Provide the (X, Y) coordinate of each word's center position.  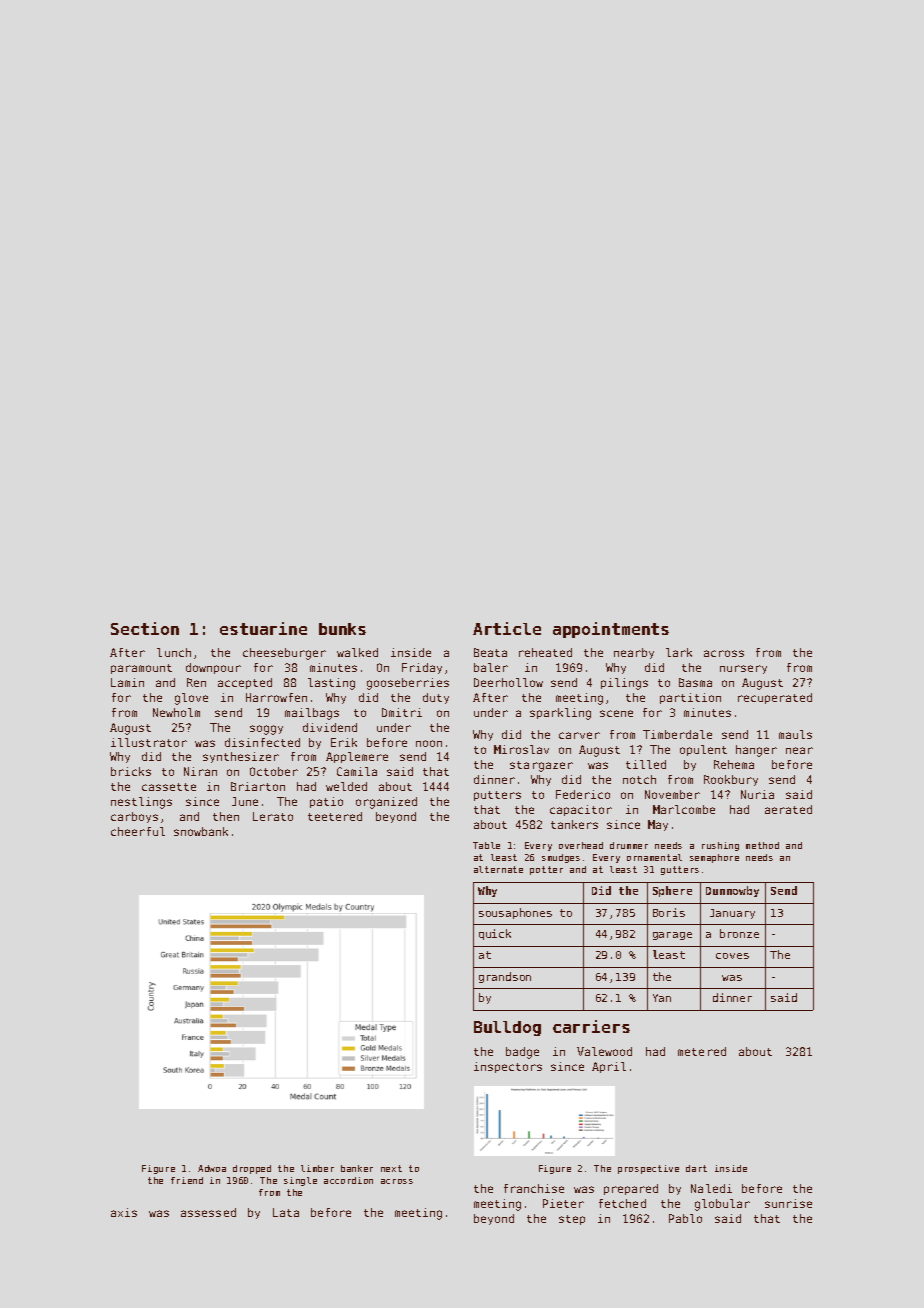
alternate (498, 869)
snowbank (201, 831)
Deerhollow (508, 682)
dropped (252, 1169)
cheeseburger (284, 654)
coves (732, 956)
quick (495, 934)
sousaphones (515, 913)
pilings (624, 684)
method (762, 845)
